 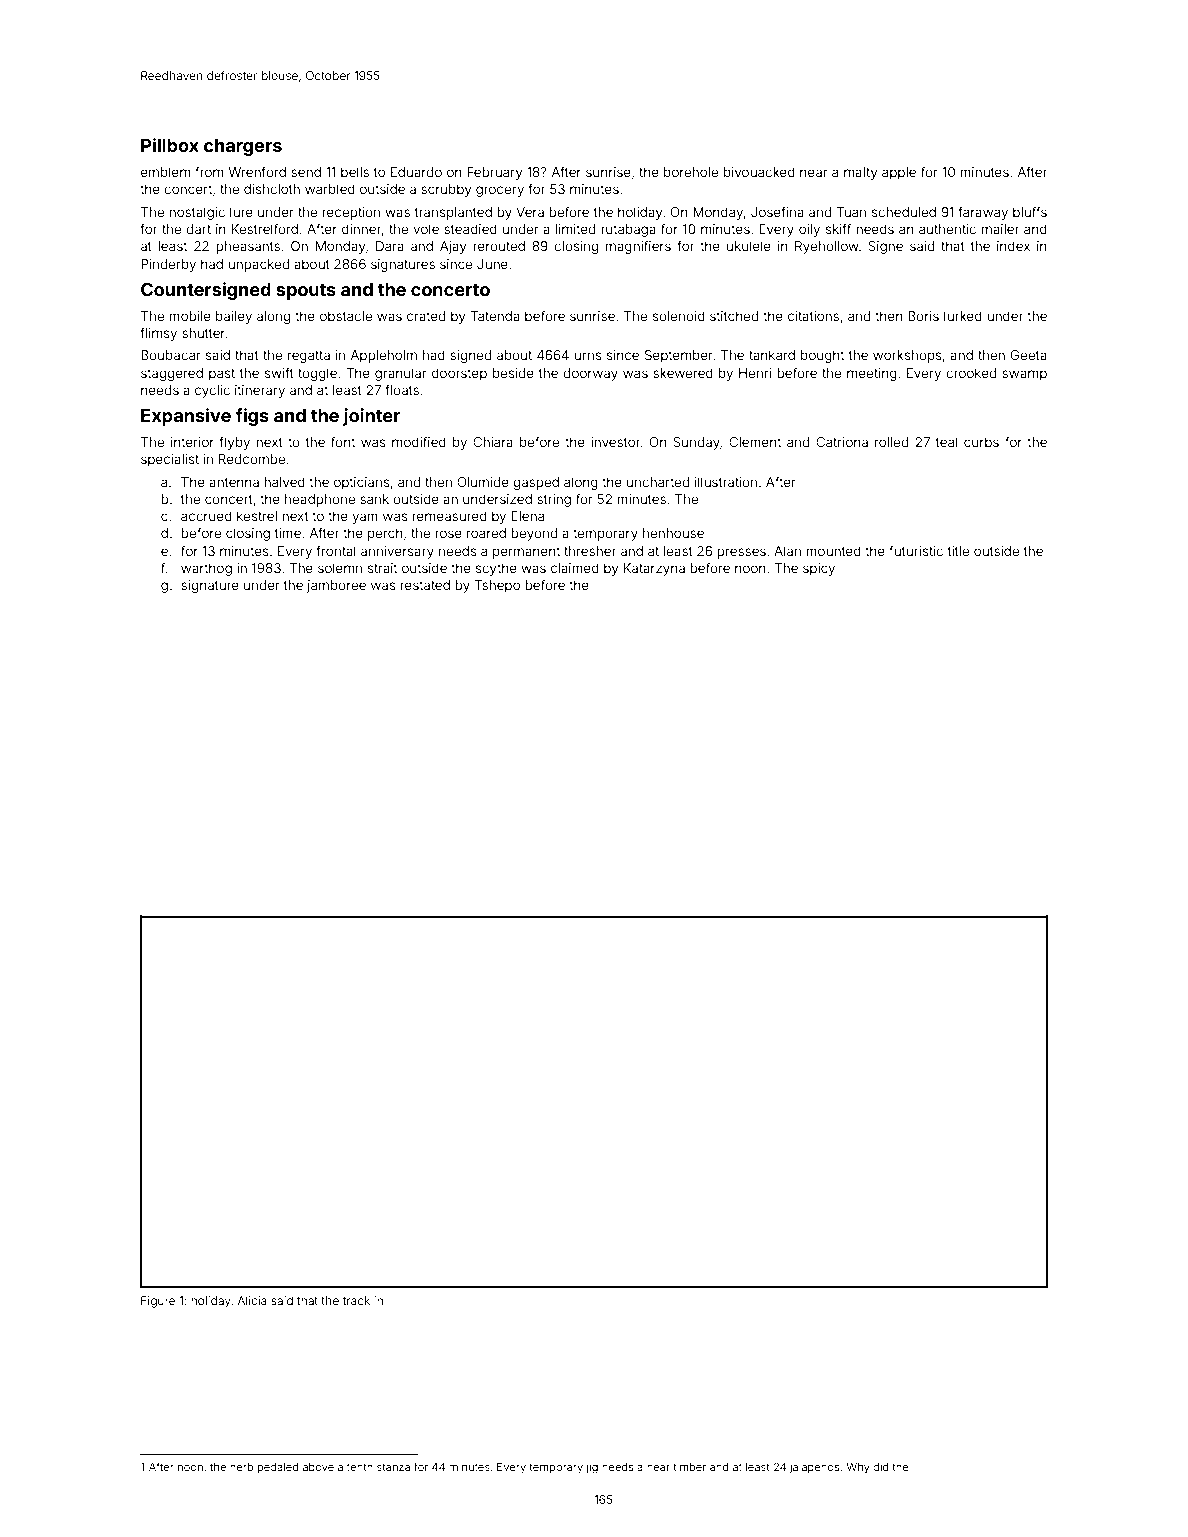 What do you see at coordinates (881, 1467) in the screenshot?
I see `did` at bounding box center [881, 1467].
